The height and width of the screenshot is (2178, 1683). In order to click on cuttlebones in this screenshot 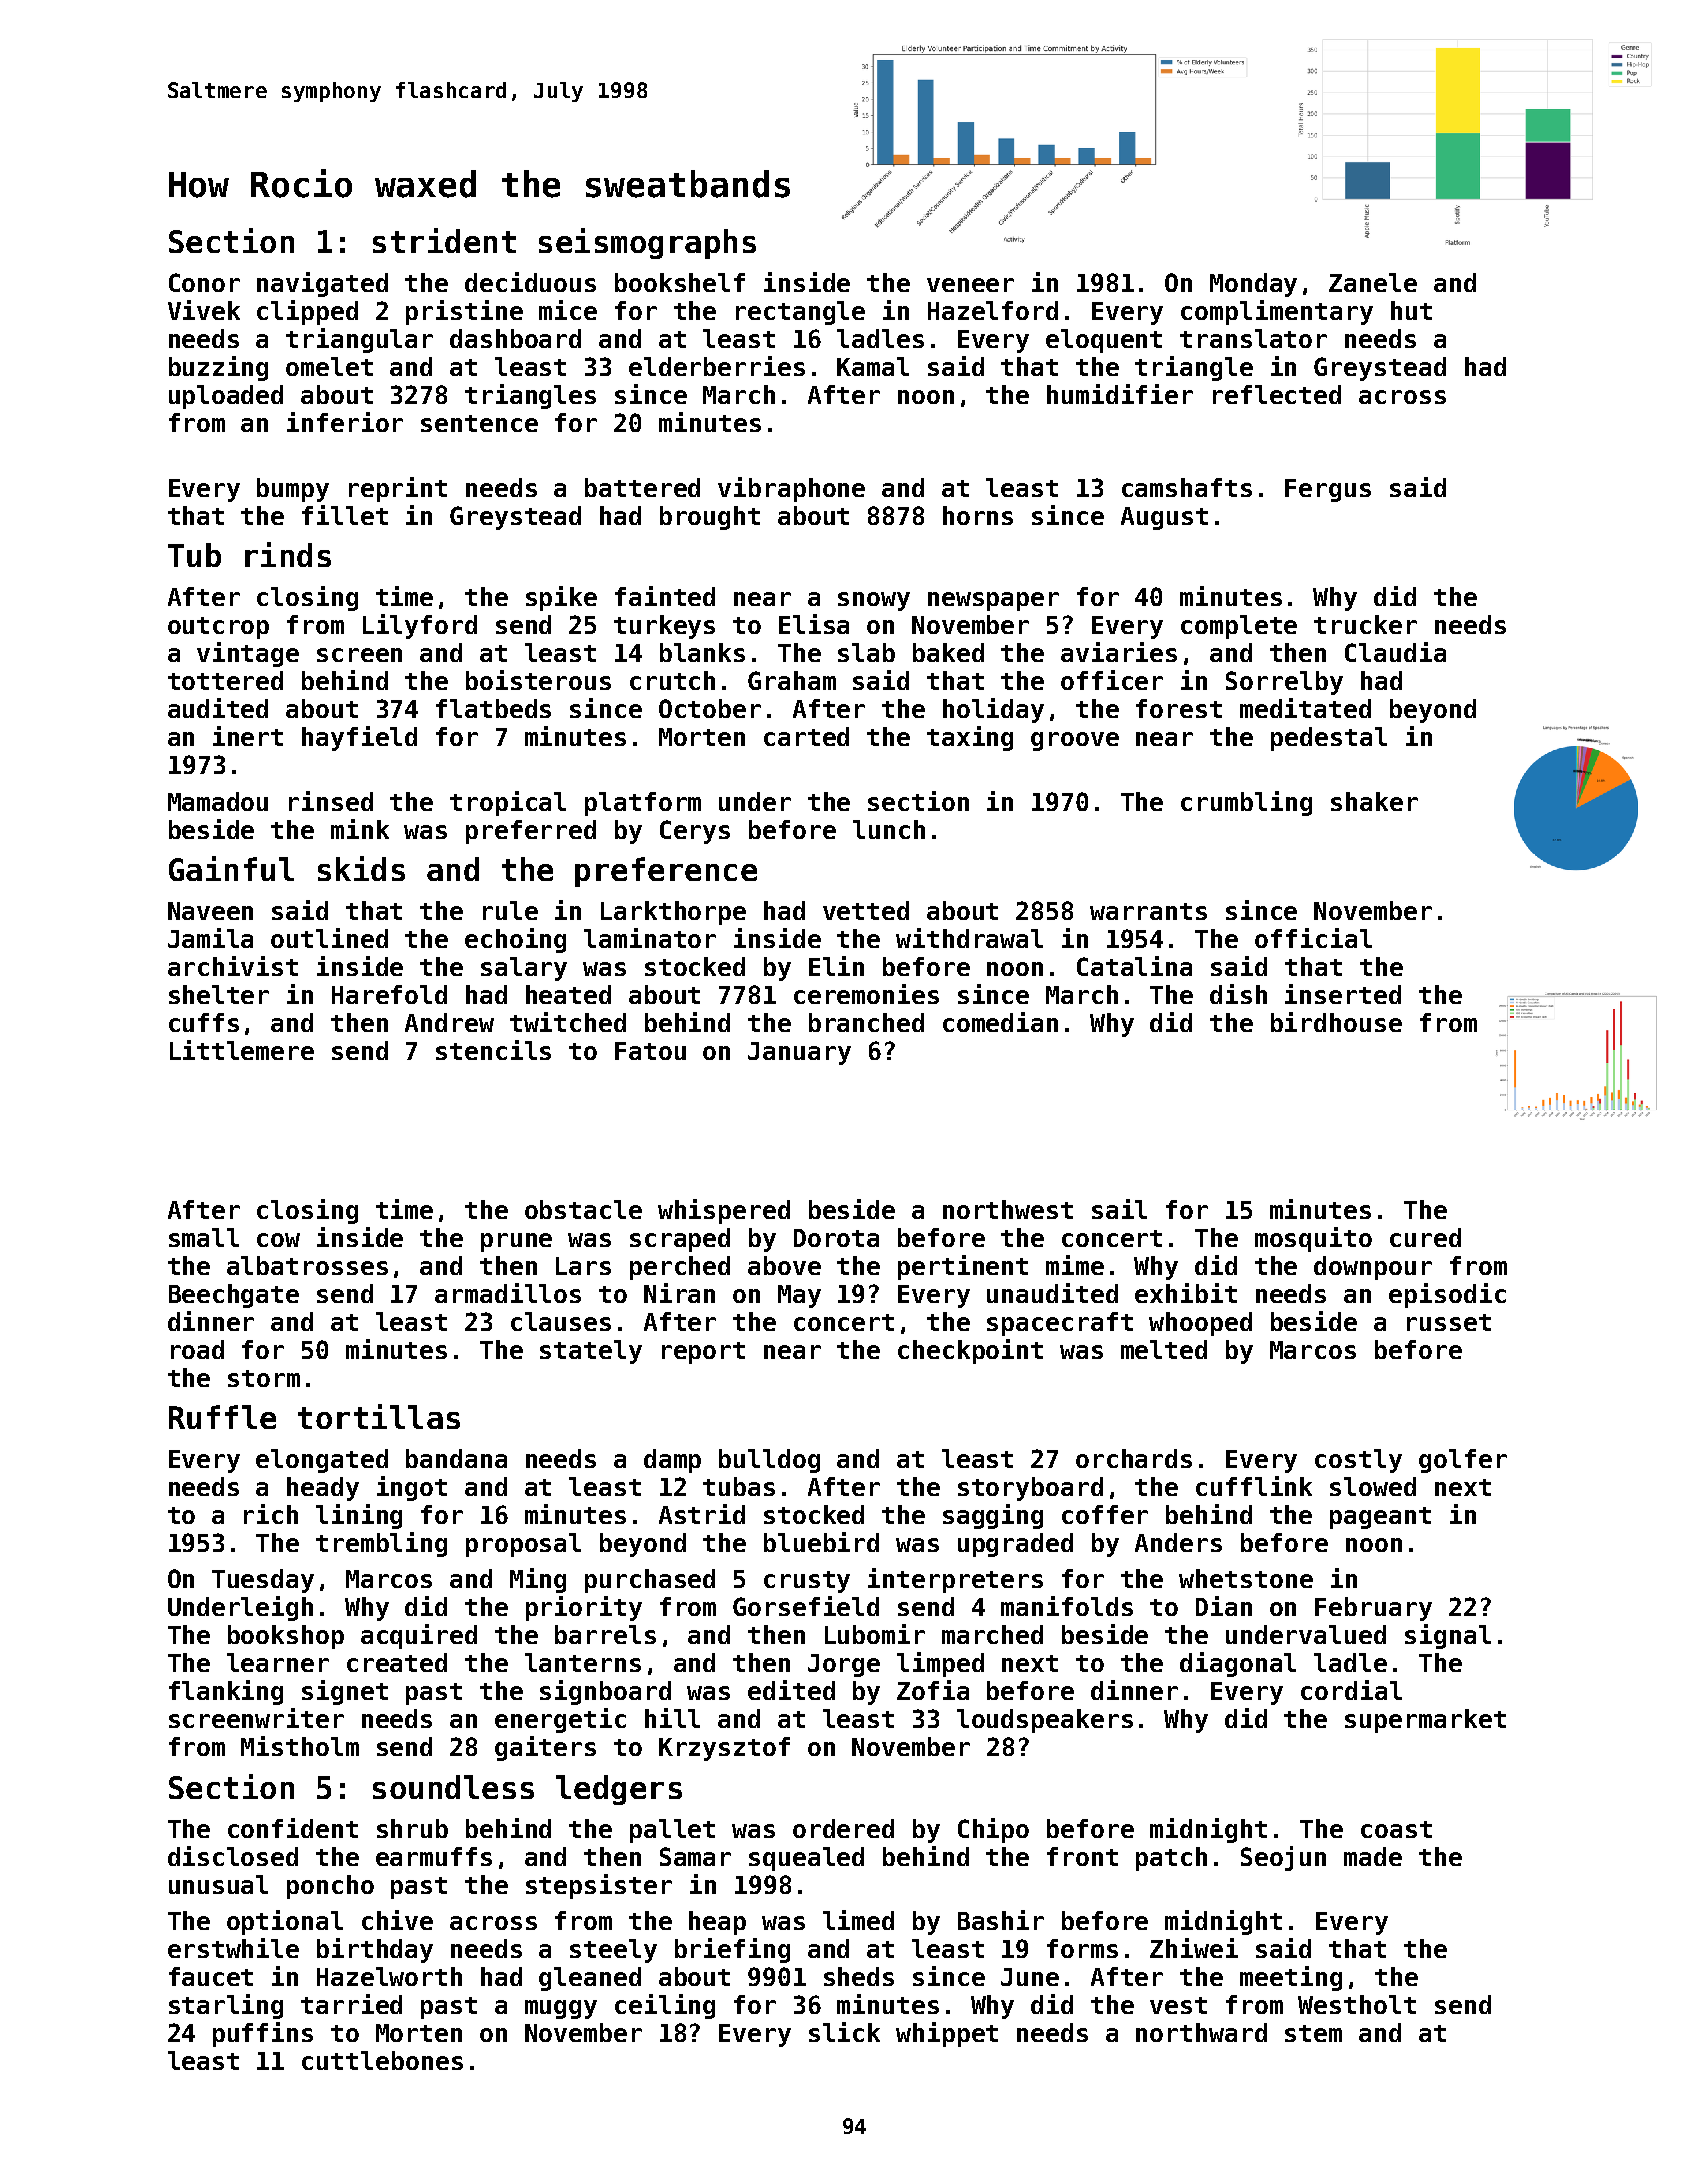, I will do `click(382, 2060)`.
